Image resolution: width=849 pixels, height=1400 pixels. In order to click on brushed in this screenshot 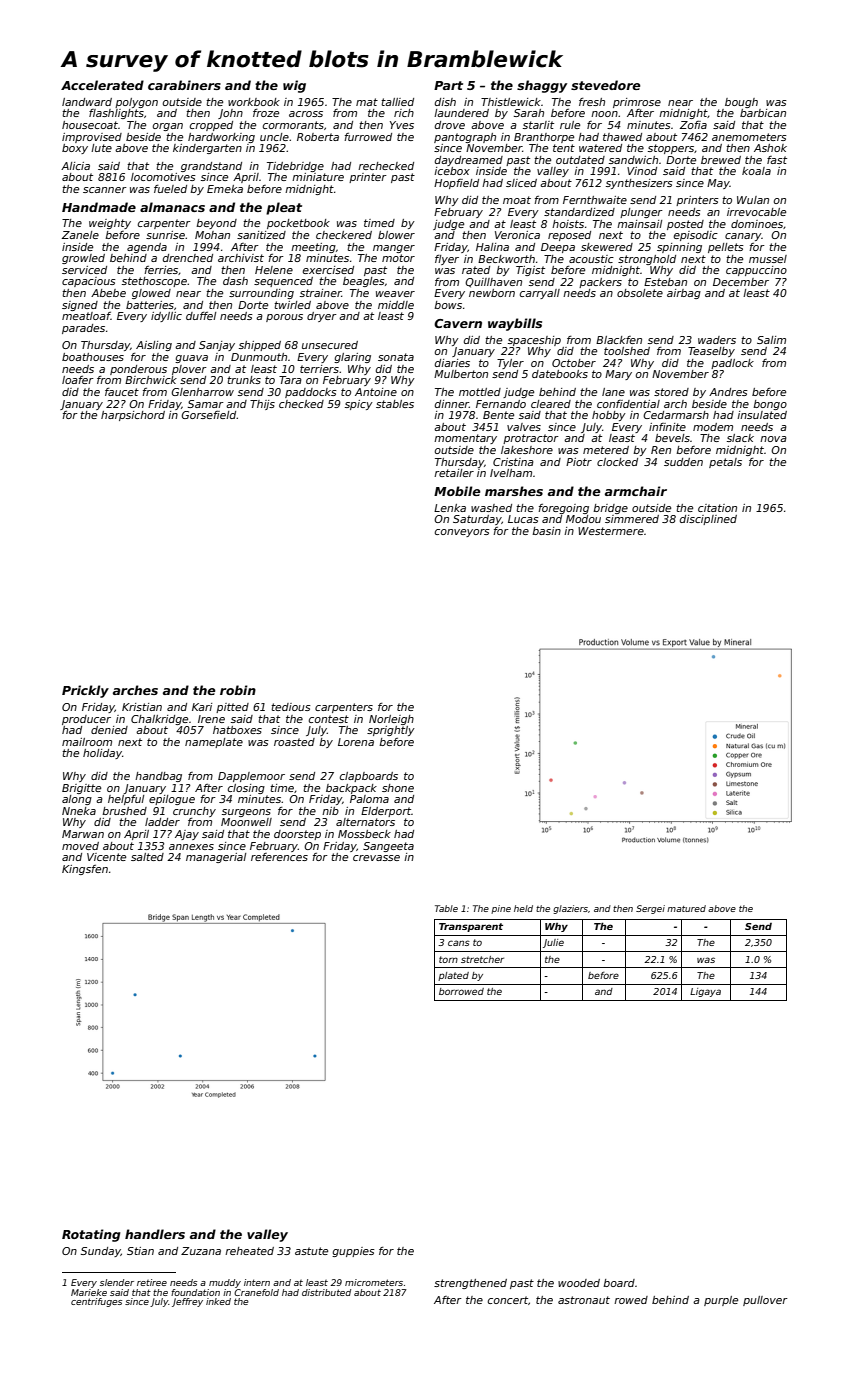, I will do `click(124, 811)`.
